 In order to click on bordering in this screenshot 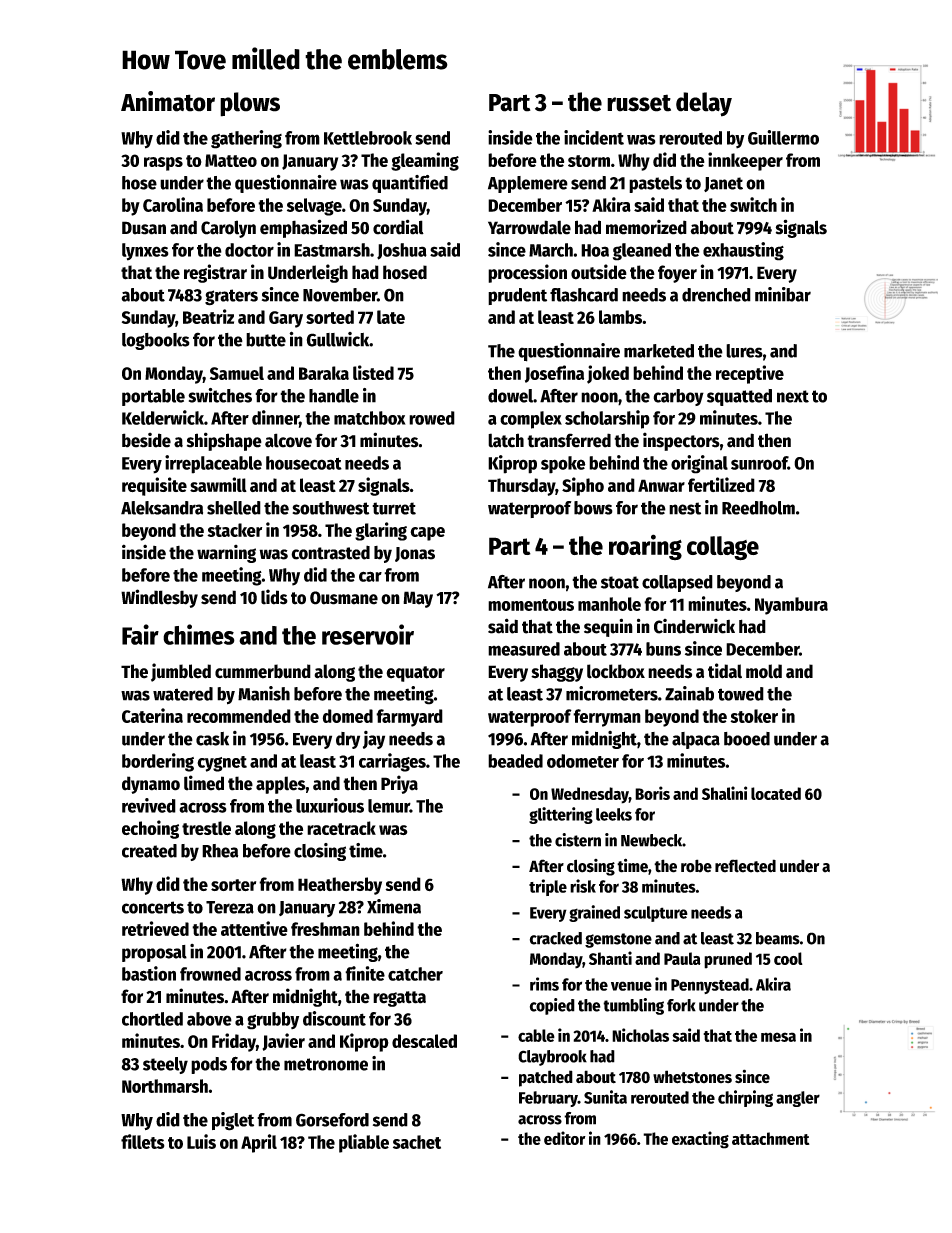, I will do `click(158, 762)`.
